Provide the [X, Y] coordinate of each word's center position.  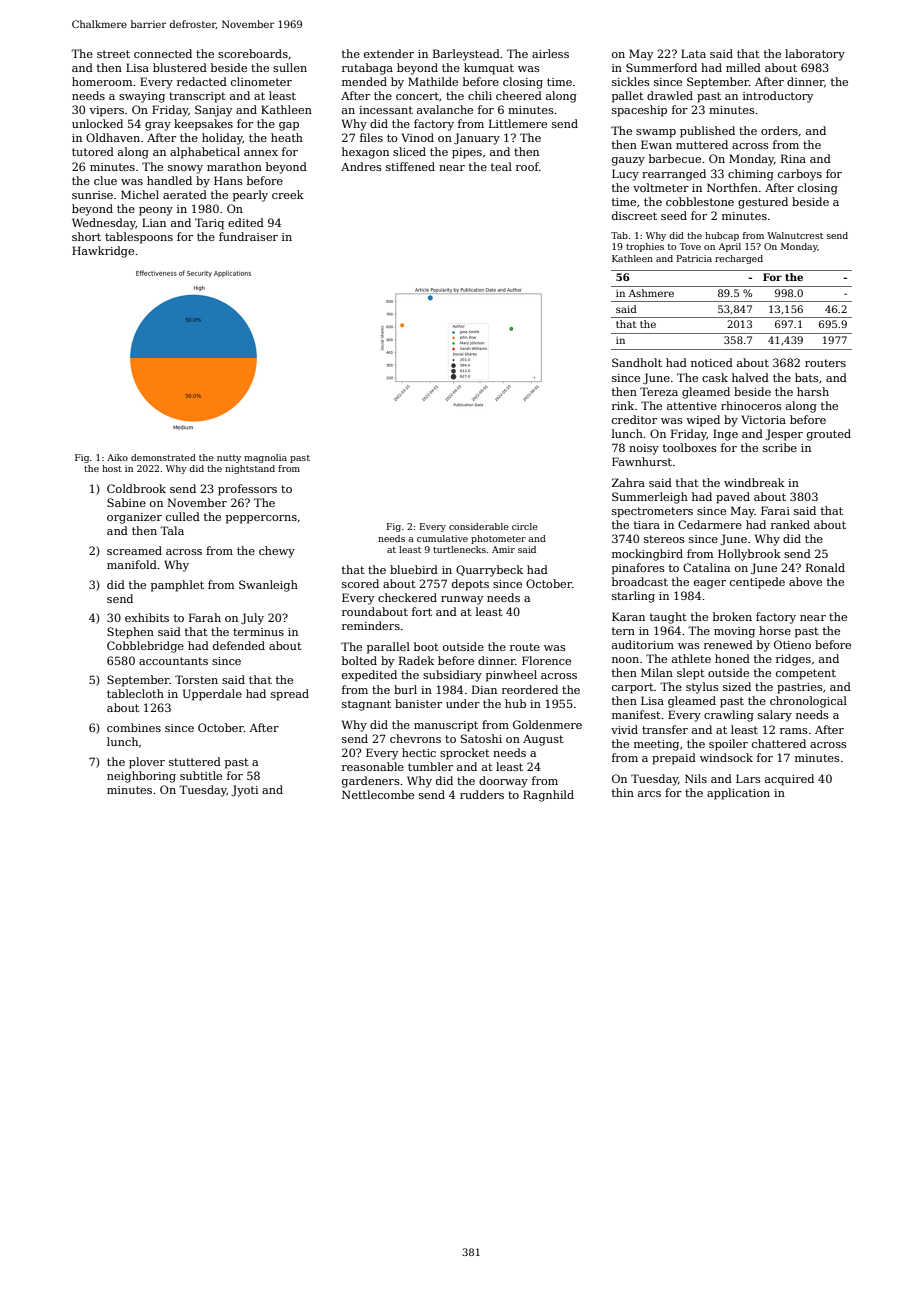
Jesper [784, 435]
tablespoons [139, 238]
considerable [479, 526]
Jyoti [244, 791]
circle [525, 526]
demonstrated [163, 457]
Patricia [694, 258]
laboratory [815, 55]
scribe [780, 447]
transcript [197, 97]
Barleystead [466, 55]
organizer [134, 518]
